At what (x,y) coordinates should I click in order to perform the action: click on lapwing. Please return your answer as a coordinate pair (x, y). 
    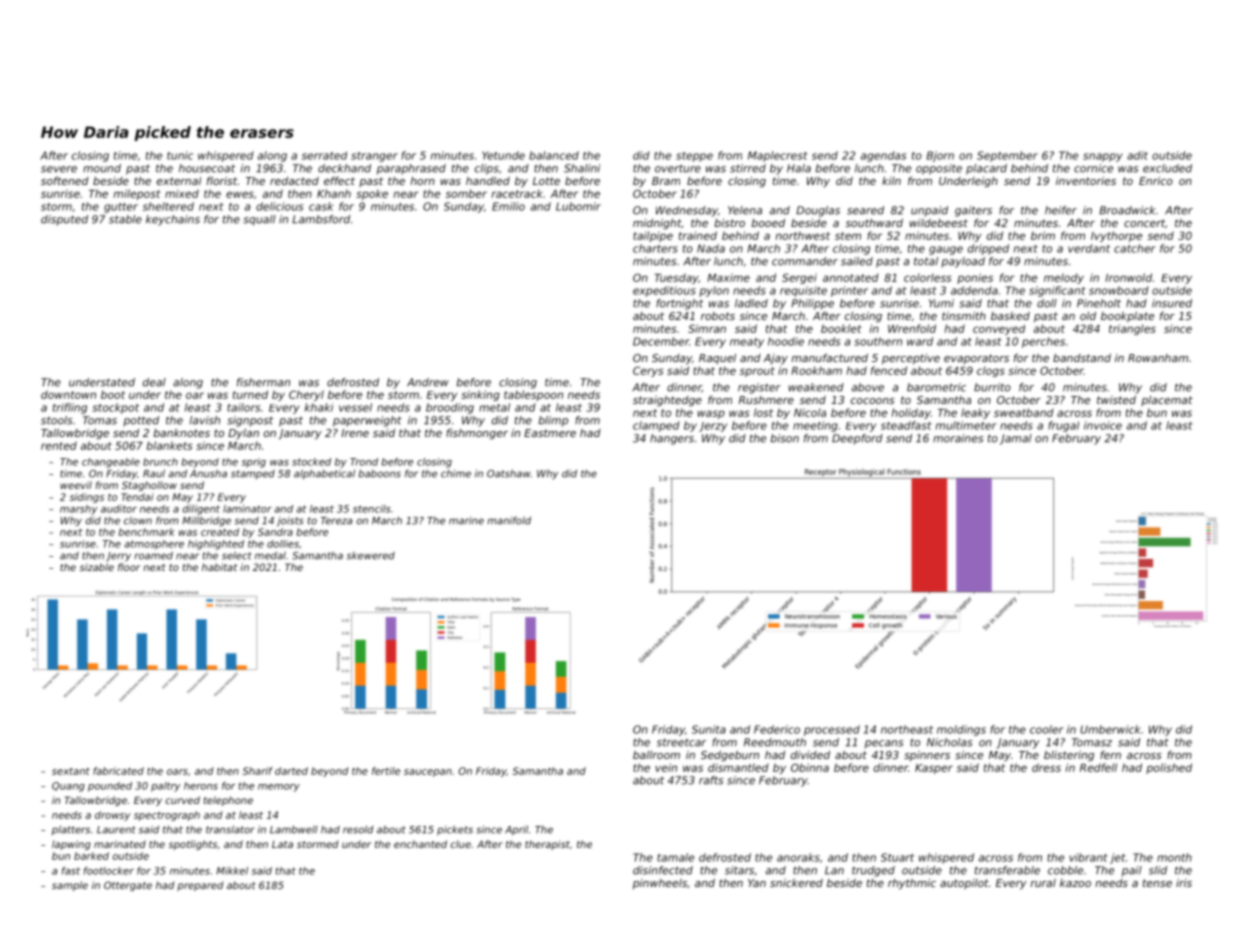
    Looking at the image, I should click on (71, 845).
